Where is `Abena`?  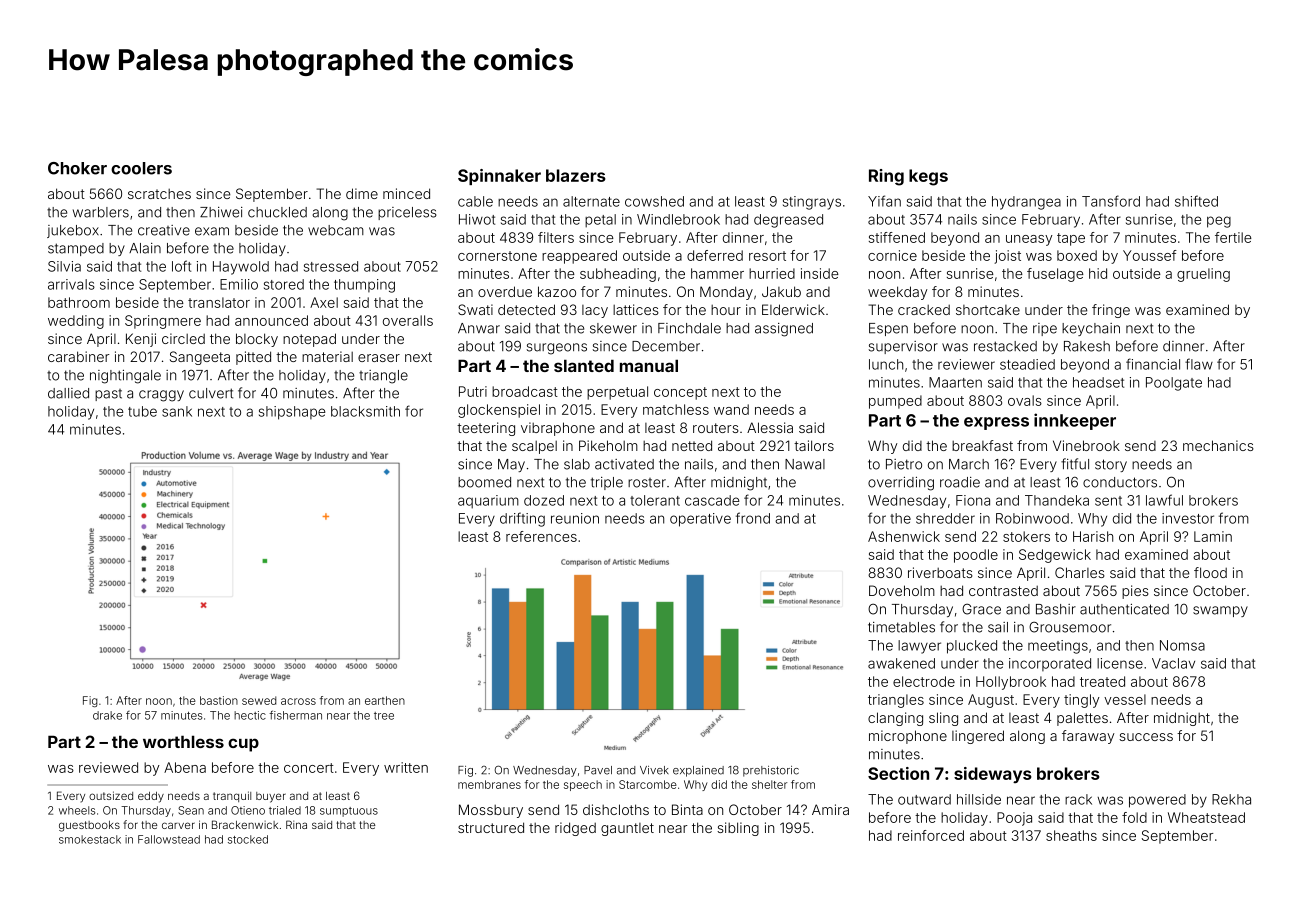 Abena is located at coordinates (185, 767).
